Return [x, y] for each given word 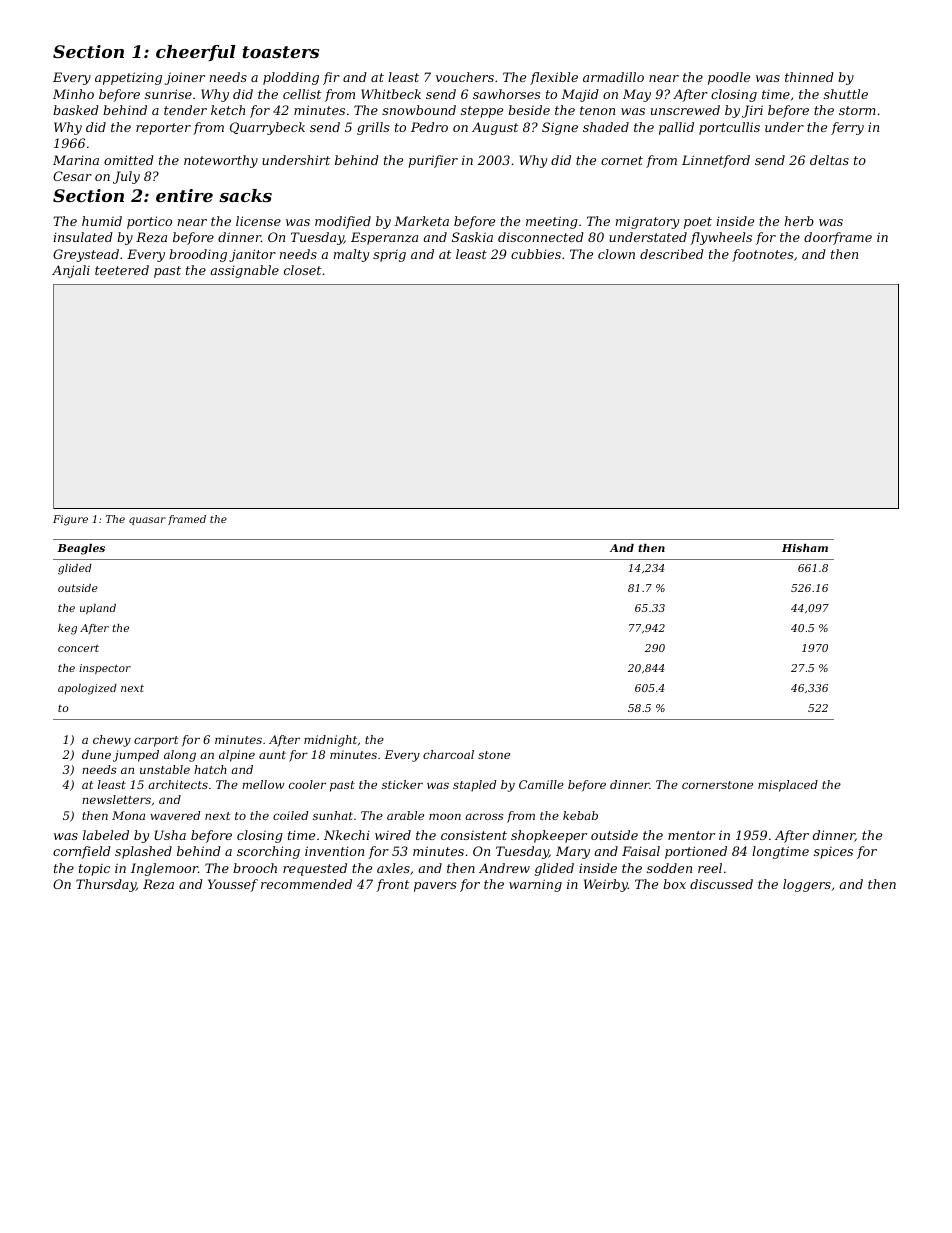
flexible [554, 78]
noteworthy [221, 161]
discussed [721, 884]
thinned [809, 77]
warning [535, 885]
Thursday [106, 885]
